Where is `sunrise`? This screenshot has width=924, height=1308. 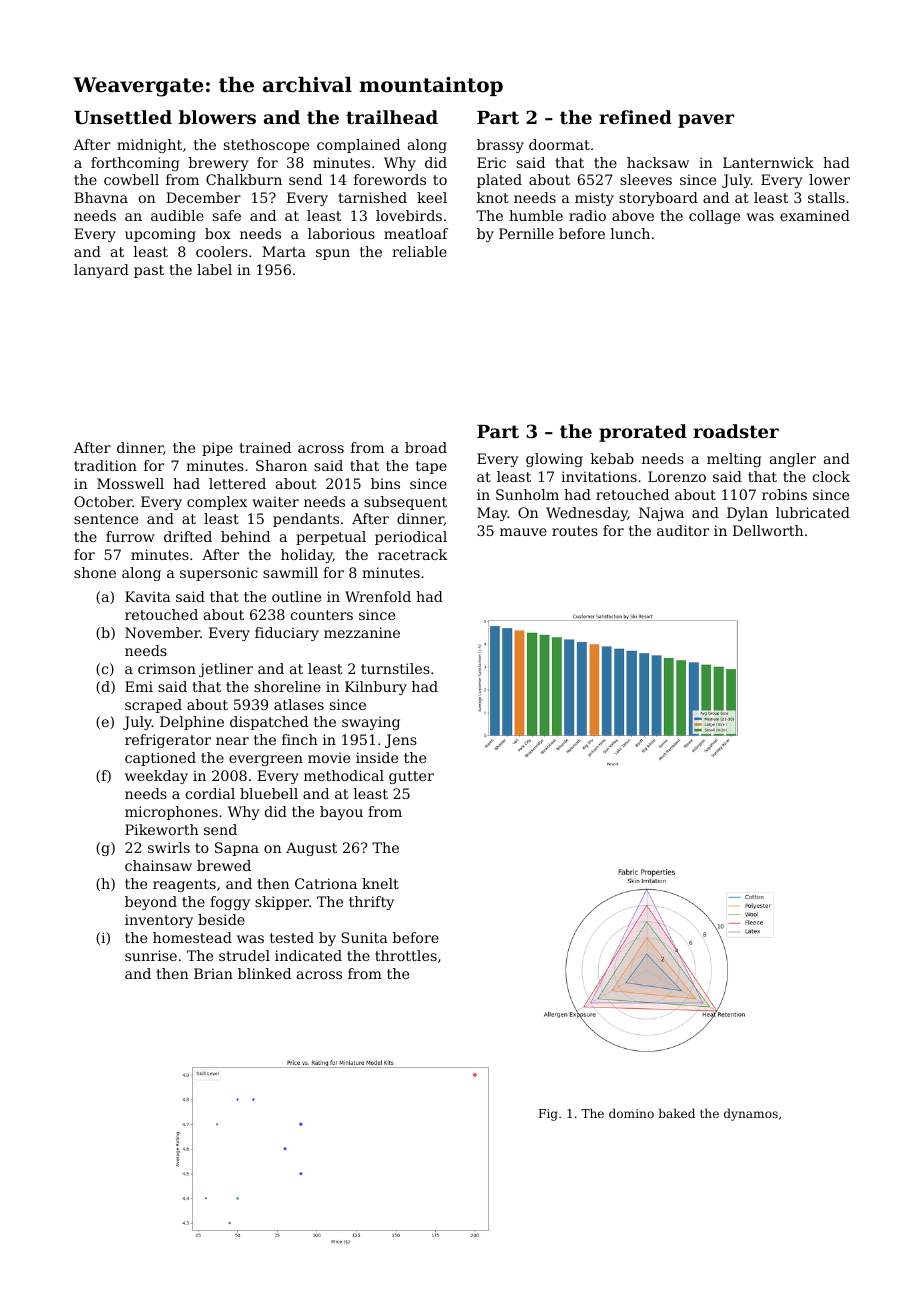 sunrise is located at coordinates (151, 955).
